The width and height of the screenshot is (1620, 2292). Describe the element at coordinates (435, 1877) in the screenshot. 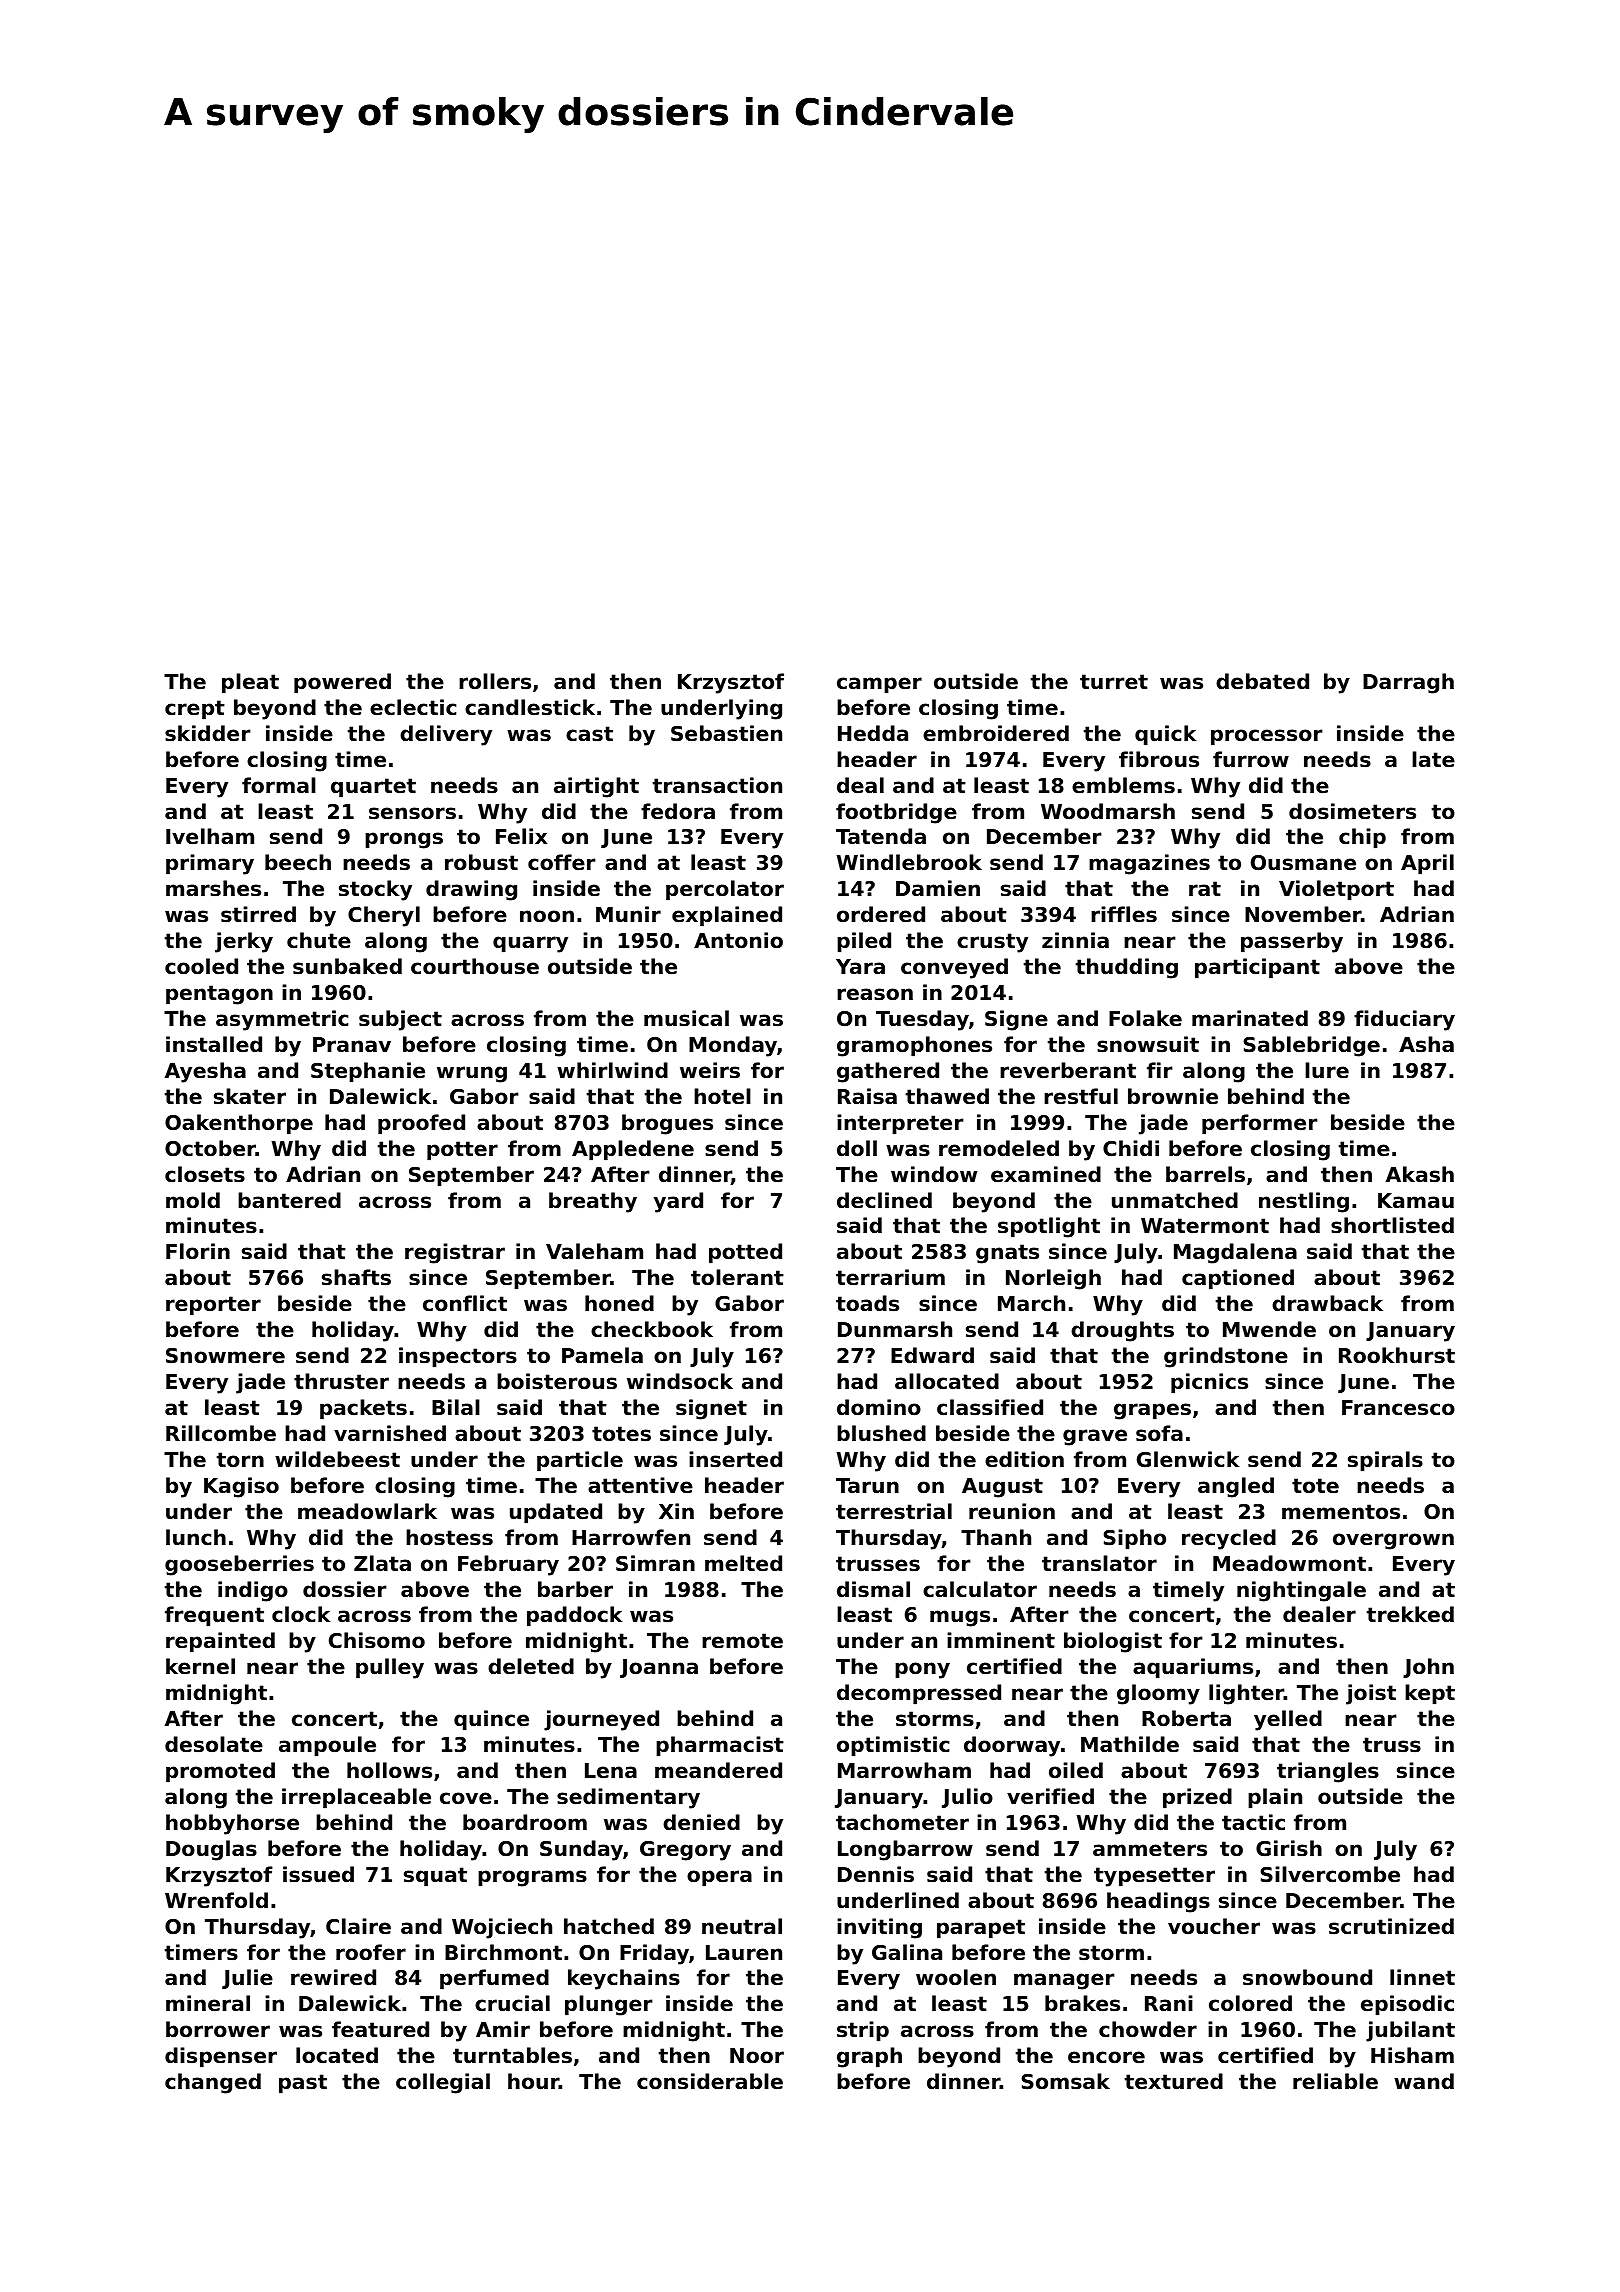

I see `squat` at that location.
